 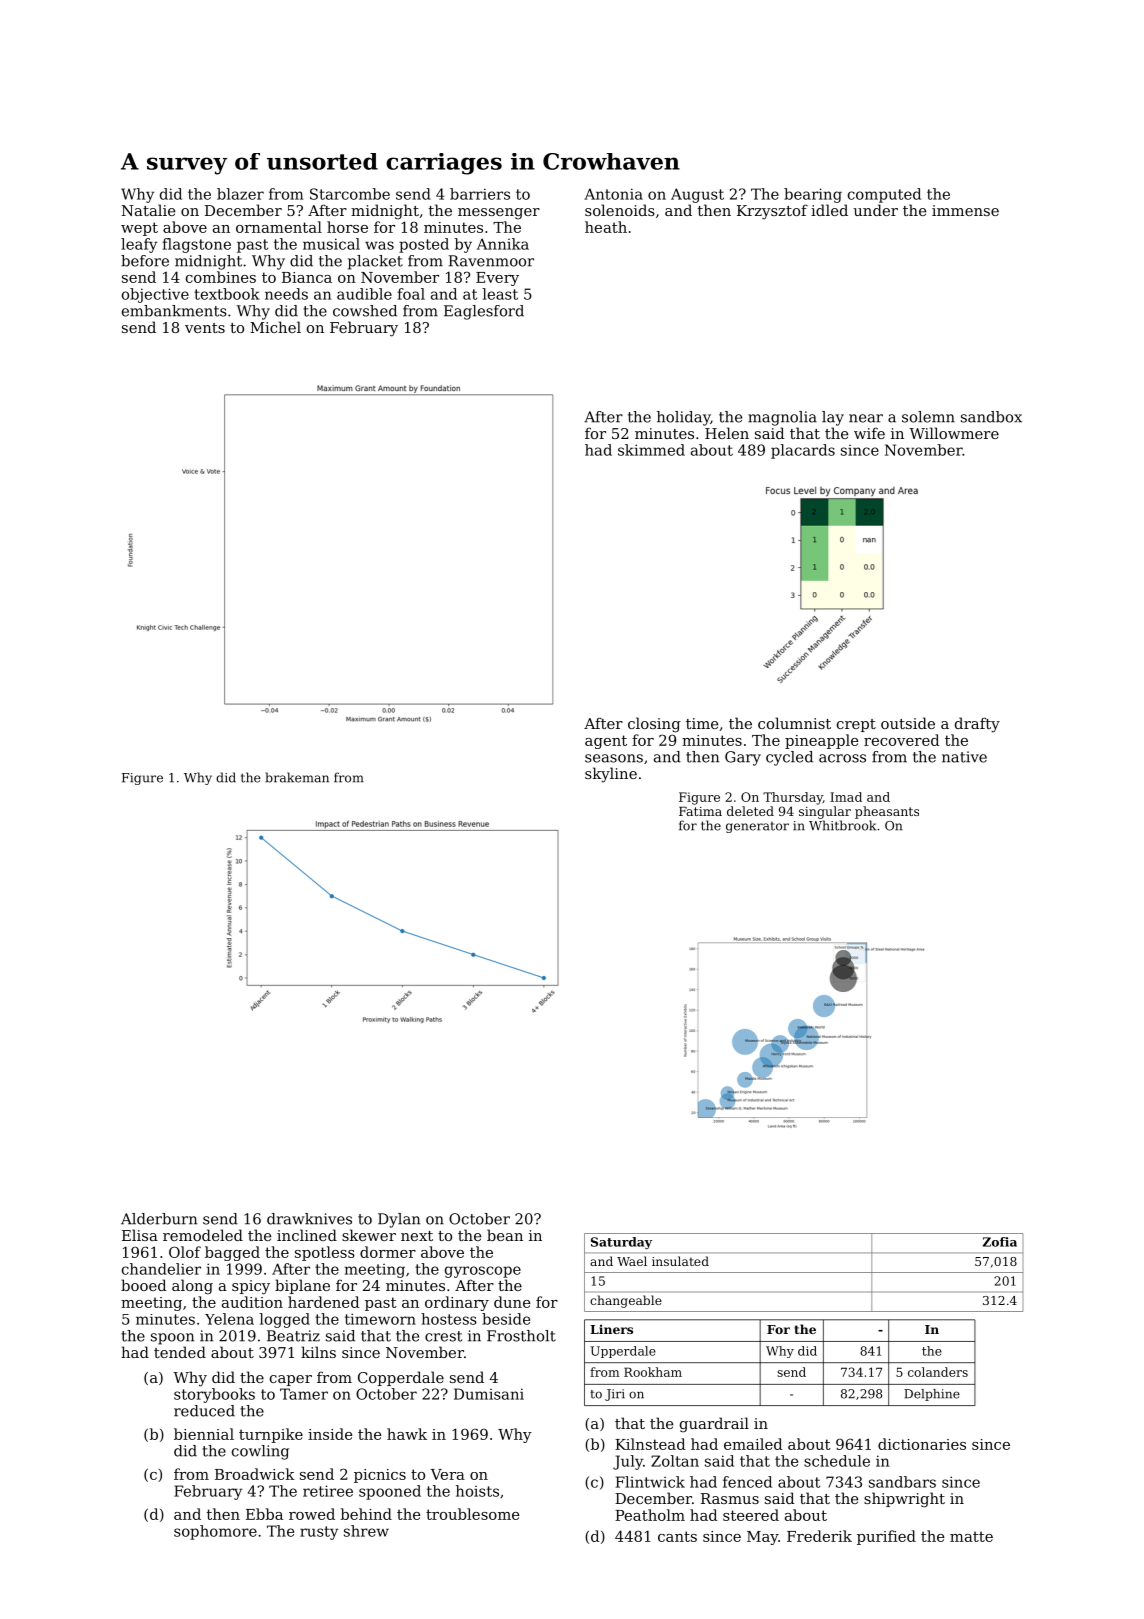 I want to click on skimmed, so click(x=651, y=450).
